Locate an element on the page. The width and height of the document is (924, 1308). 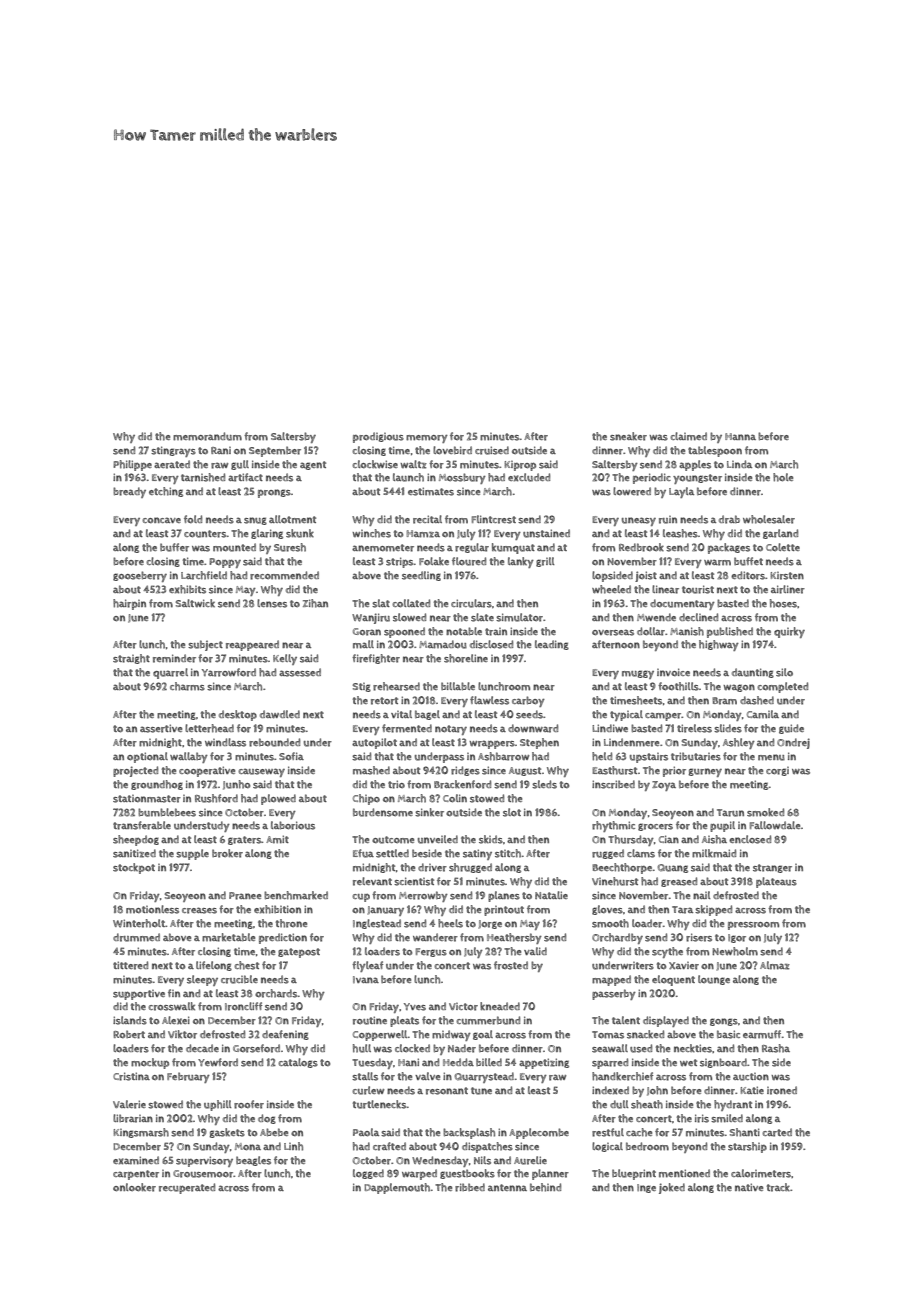
ironed is located at coordinates (782, 1090).
